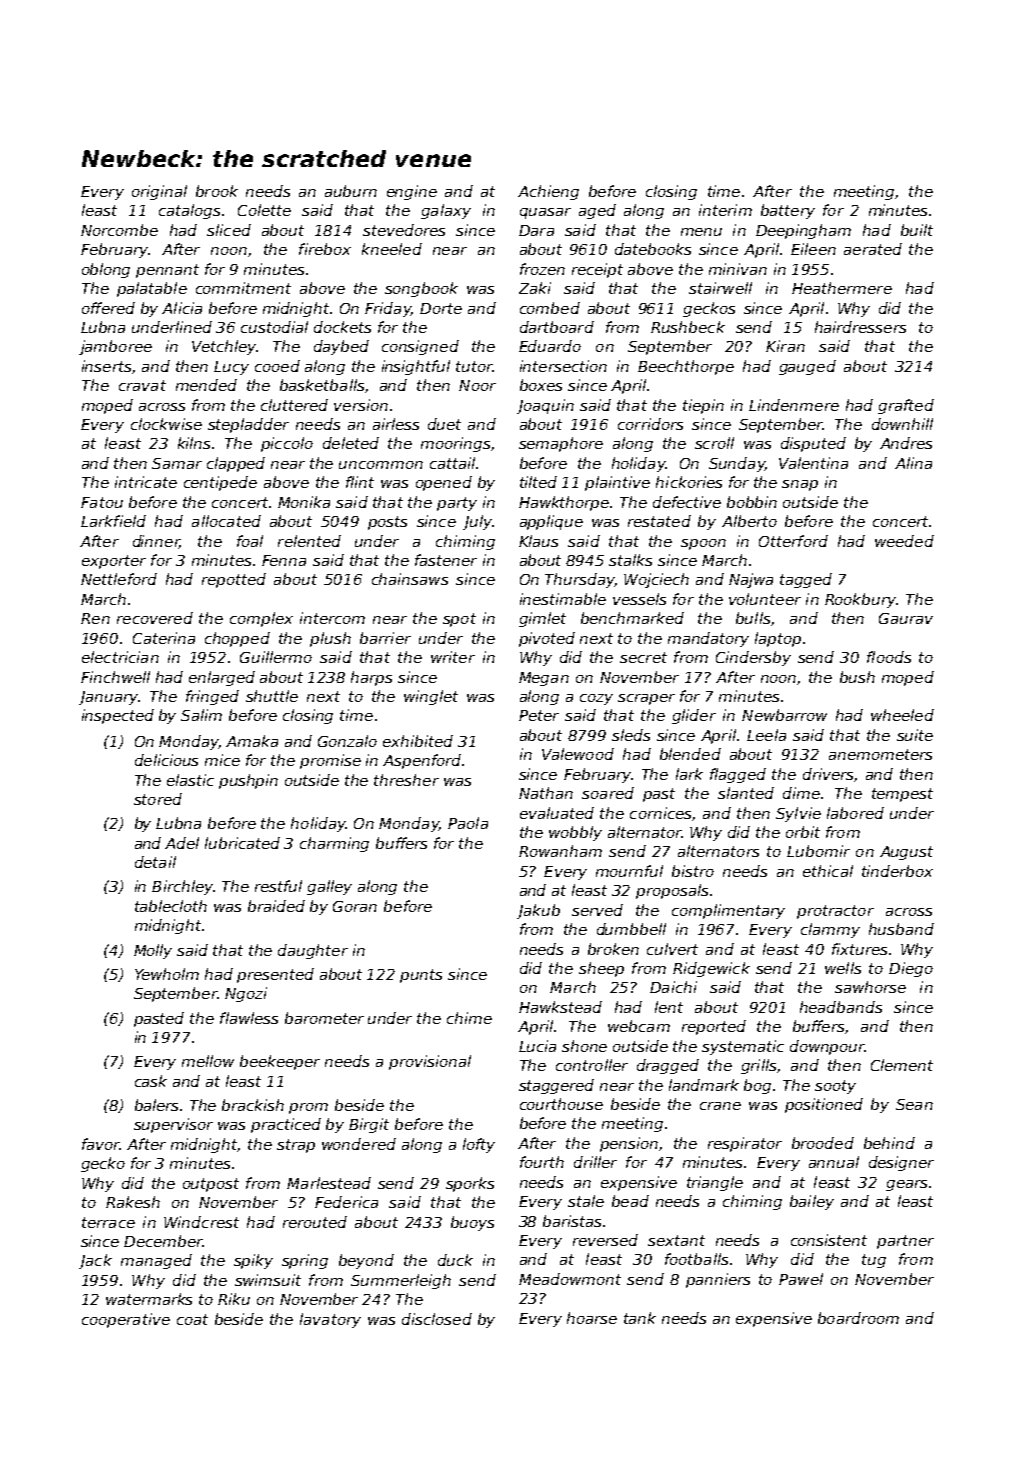 The image size is (1014, 1469). Describe the element at coordinates (703, 544) in the screenshot. I see `spoon` at that location.
